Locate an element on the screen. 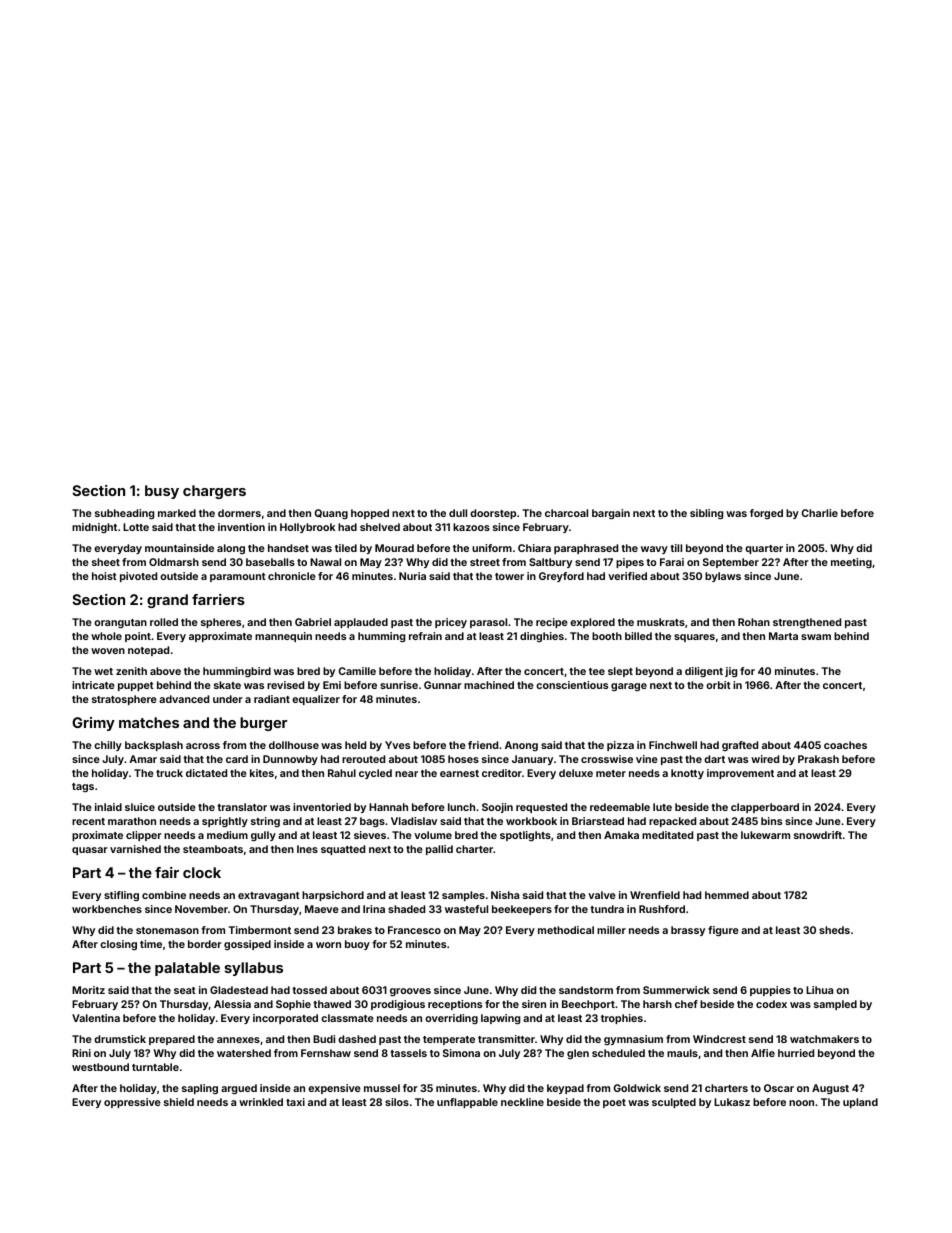 This screenshot has width=952, height=1233. Yves is located at coordinates (397, 745).
